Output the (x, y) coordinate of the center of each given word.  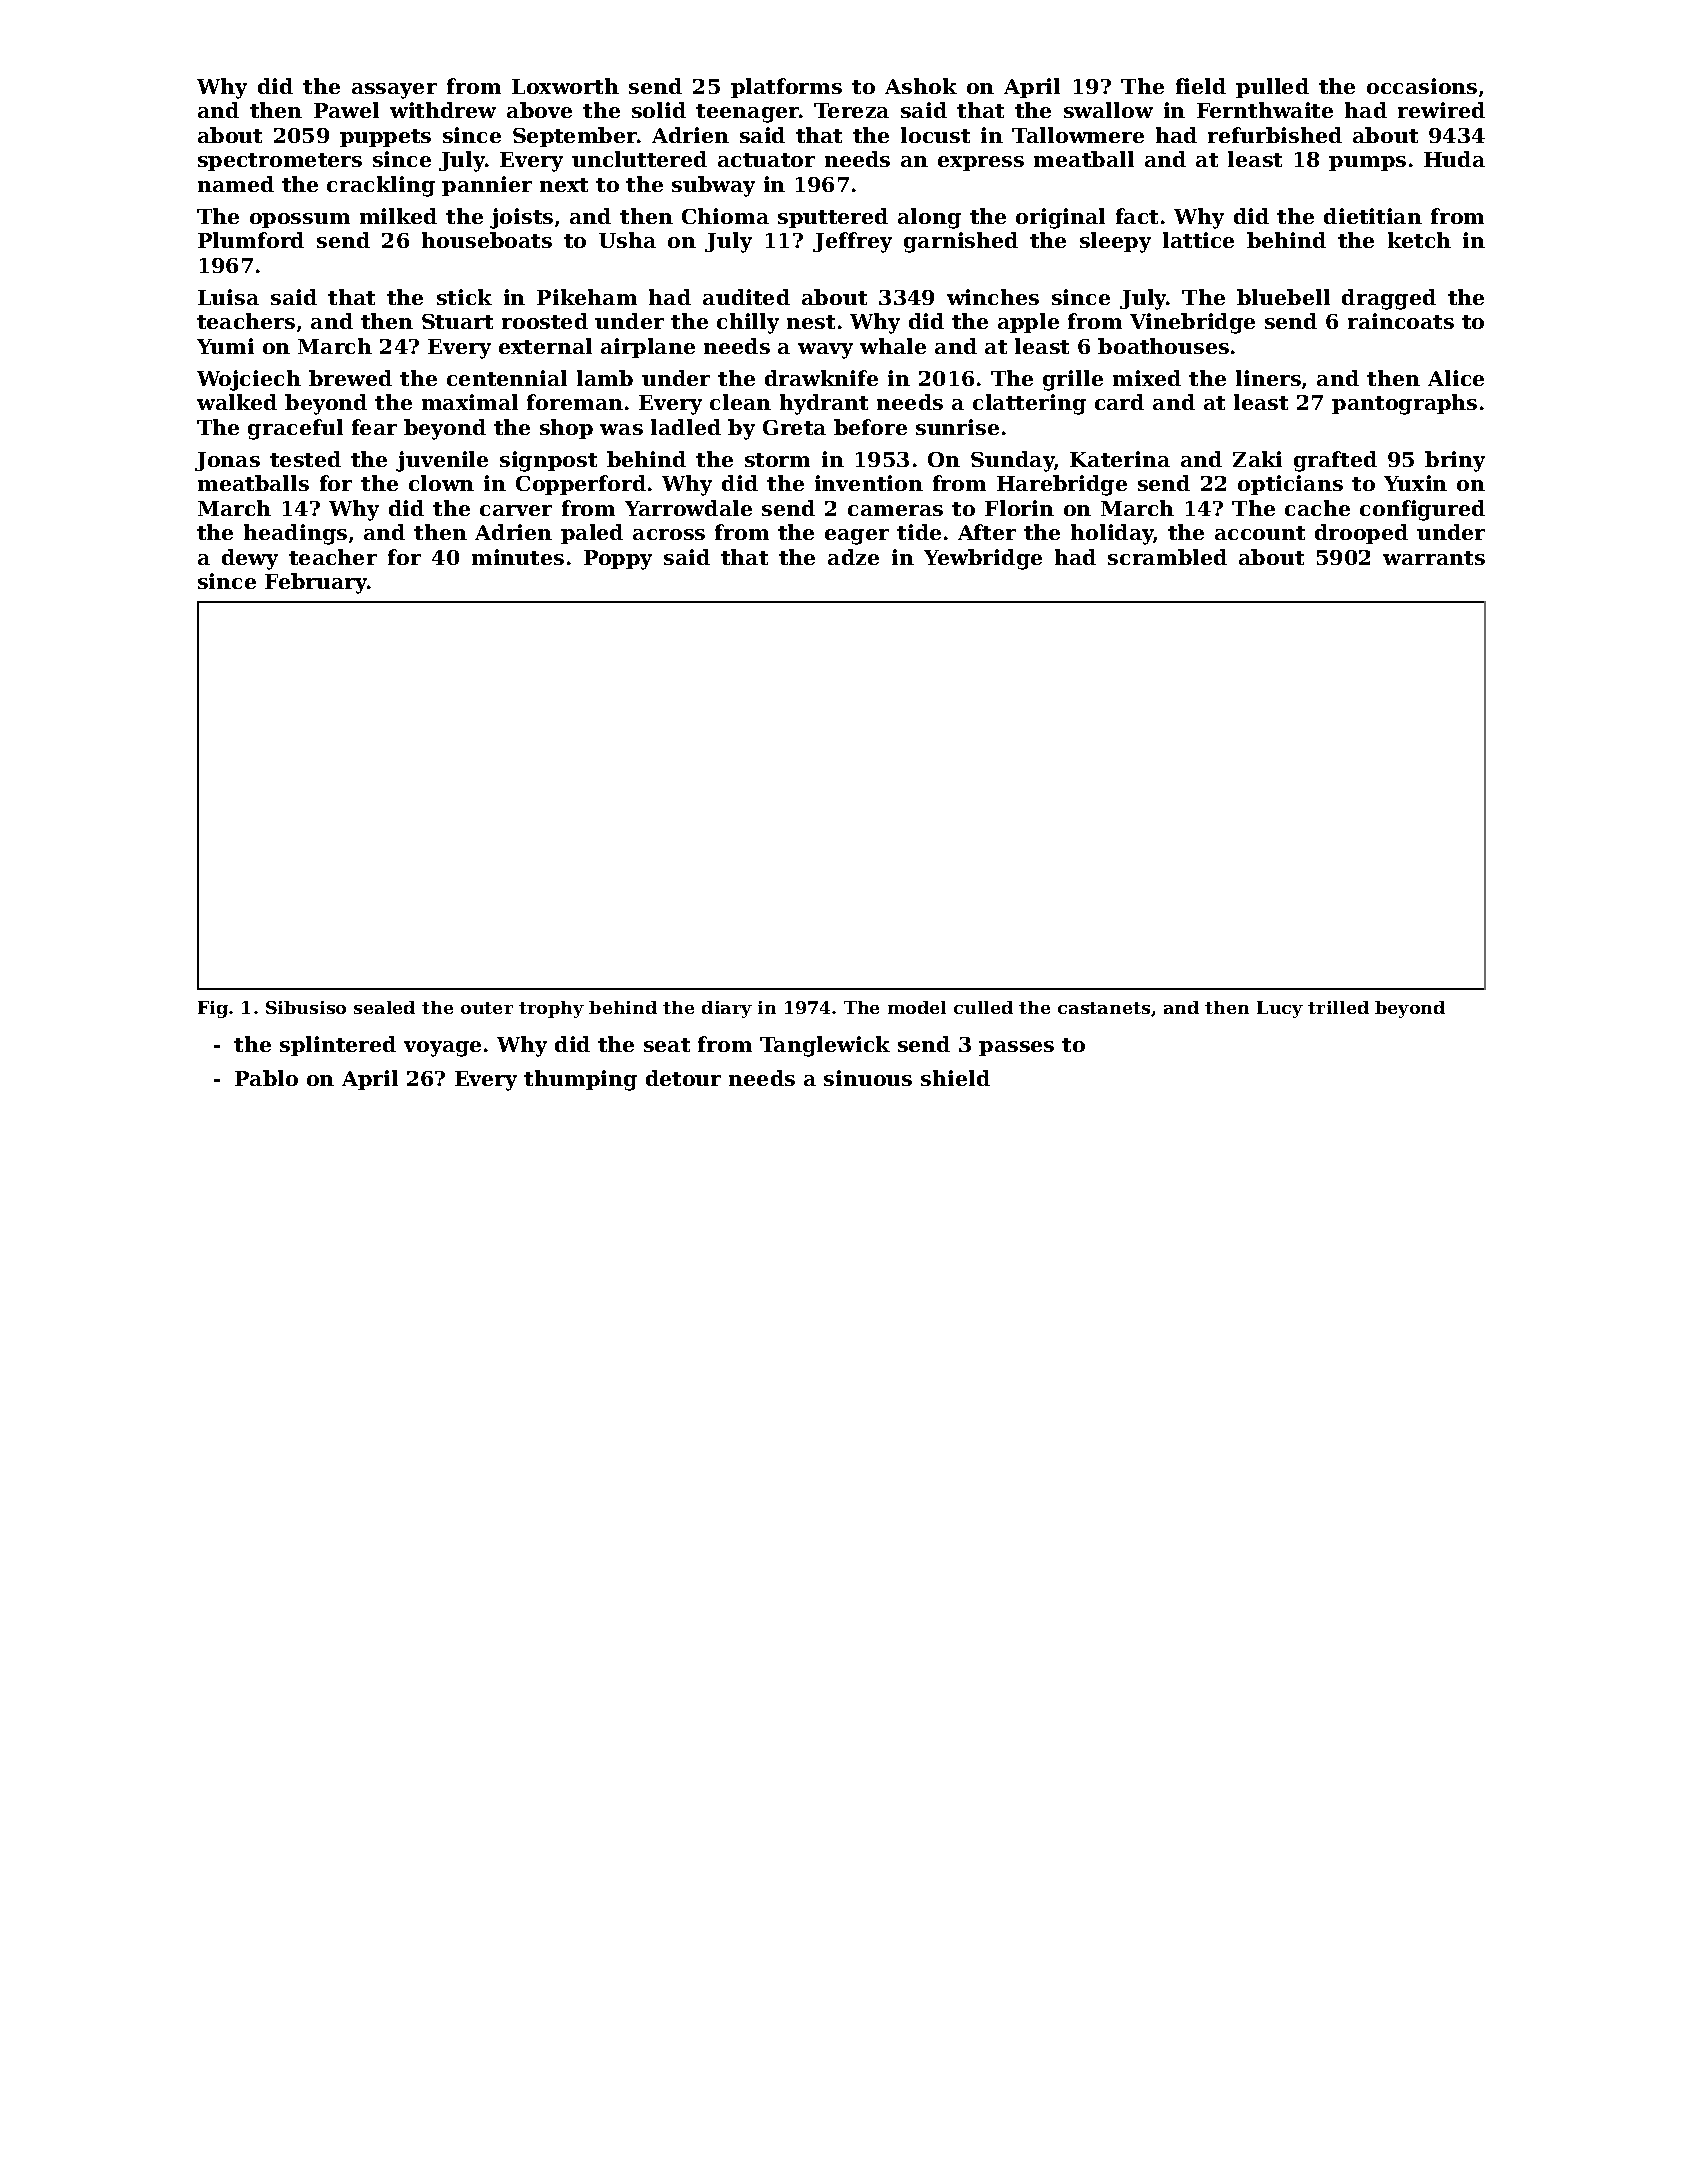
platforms (786, 88)
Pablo (266, 1078)
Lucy (1280, 1009)
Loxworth (565, 86)
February (316, 583)
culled (983, 1007)
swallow (1108, 110)
